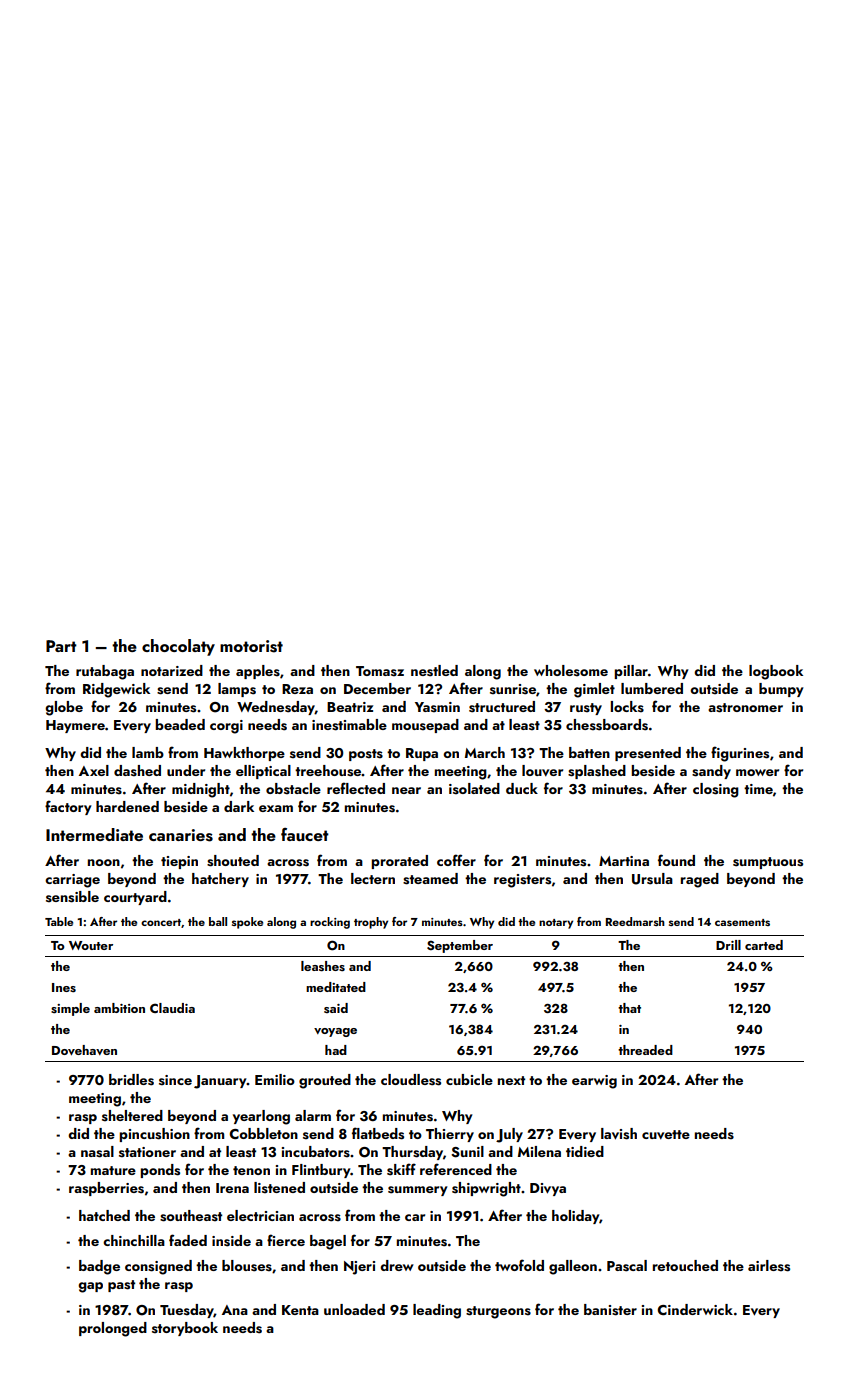 The width and height of the screenshot is (849, 1400). Describe the element at coordinates (328, 1242) in the screenshot. I see `bagel` at that location.
